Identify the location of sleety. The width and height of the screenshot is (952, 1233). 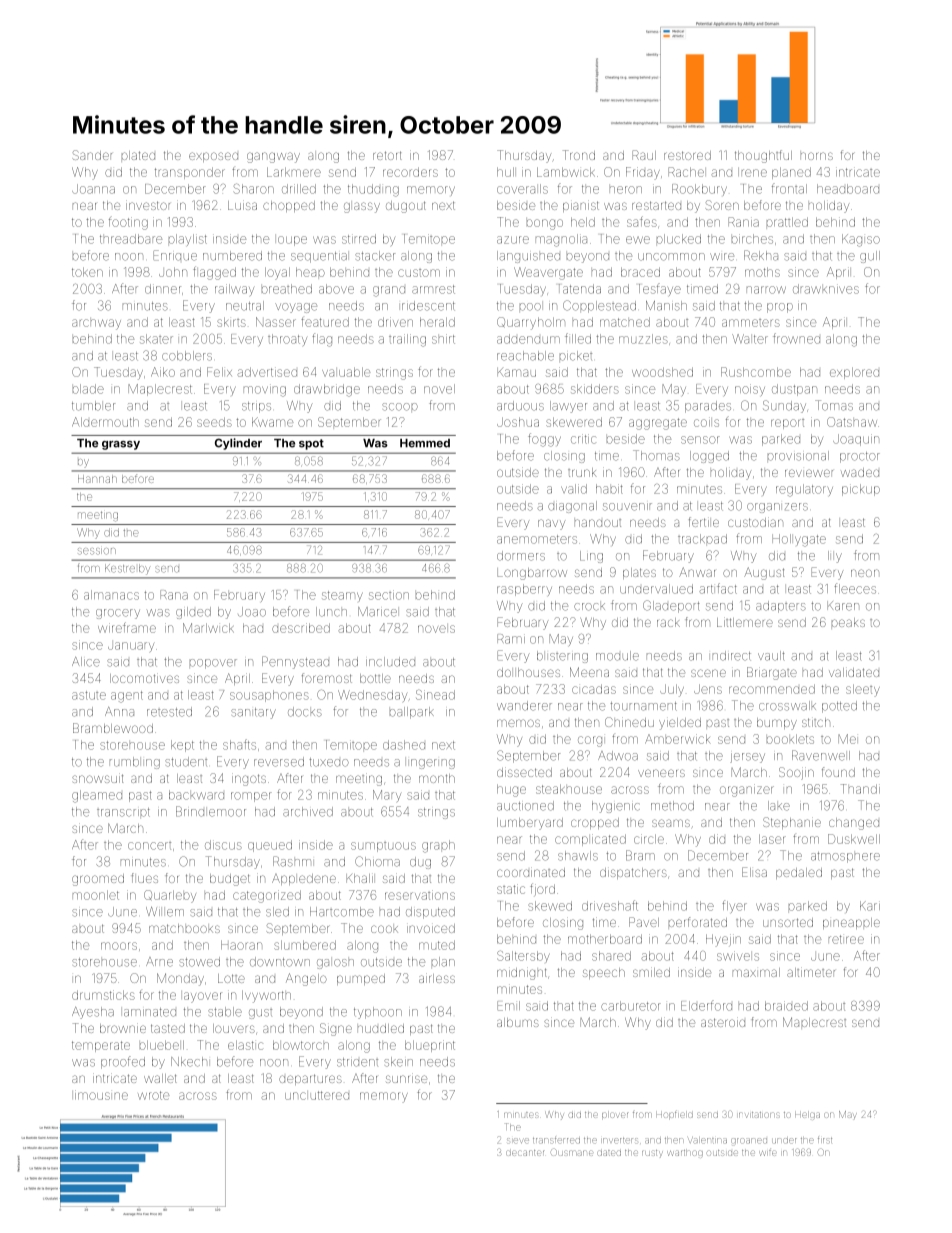
(863, 690).
